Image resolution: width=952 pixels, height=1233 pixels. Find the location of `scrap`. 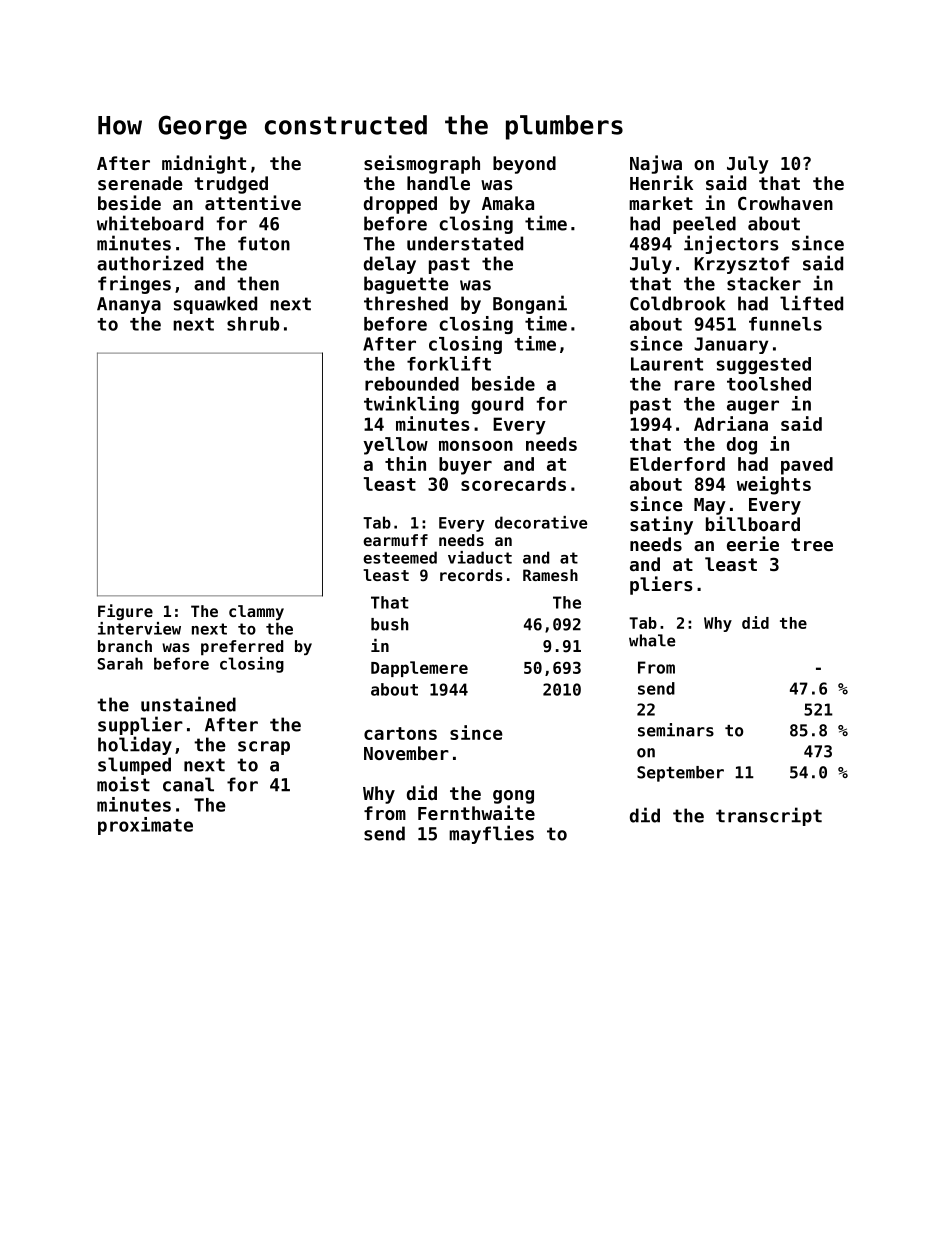

scrap is located at coordinates (264, 748).
